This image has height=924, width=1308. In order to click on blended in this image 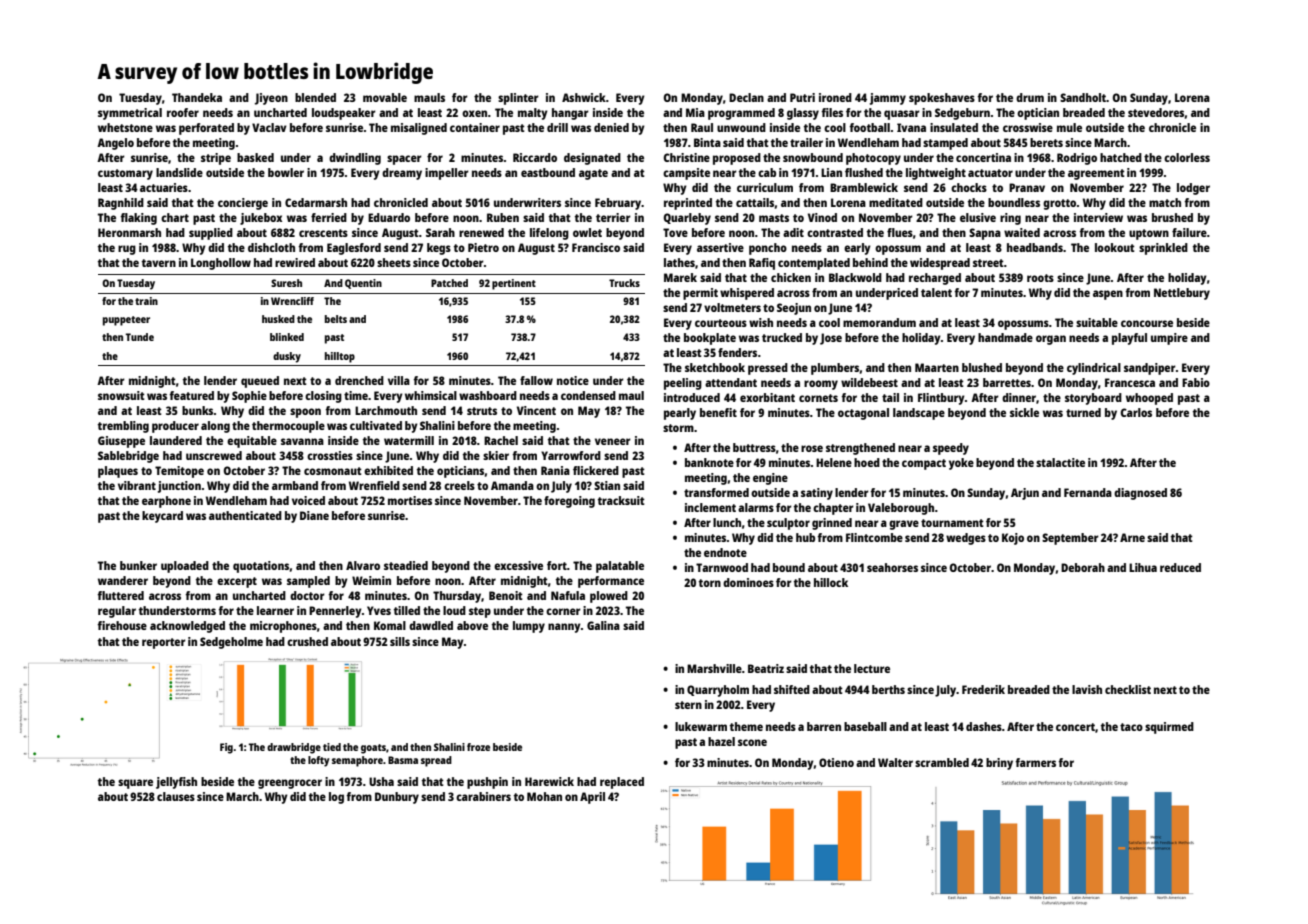, I will do `click(315, 97)`.
